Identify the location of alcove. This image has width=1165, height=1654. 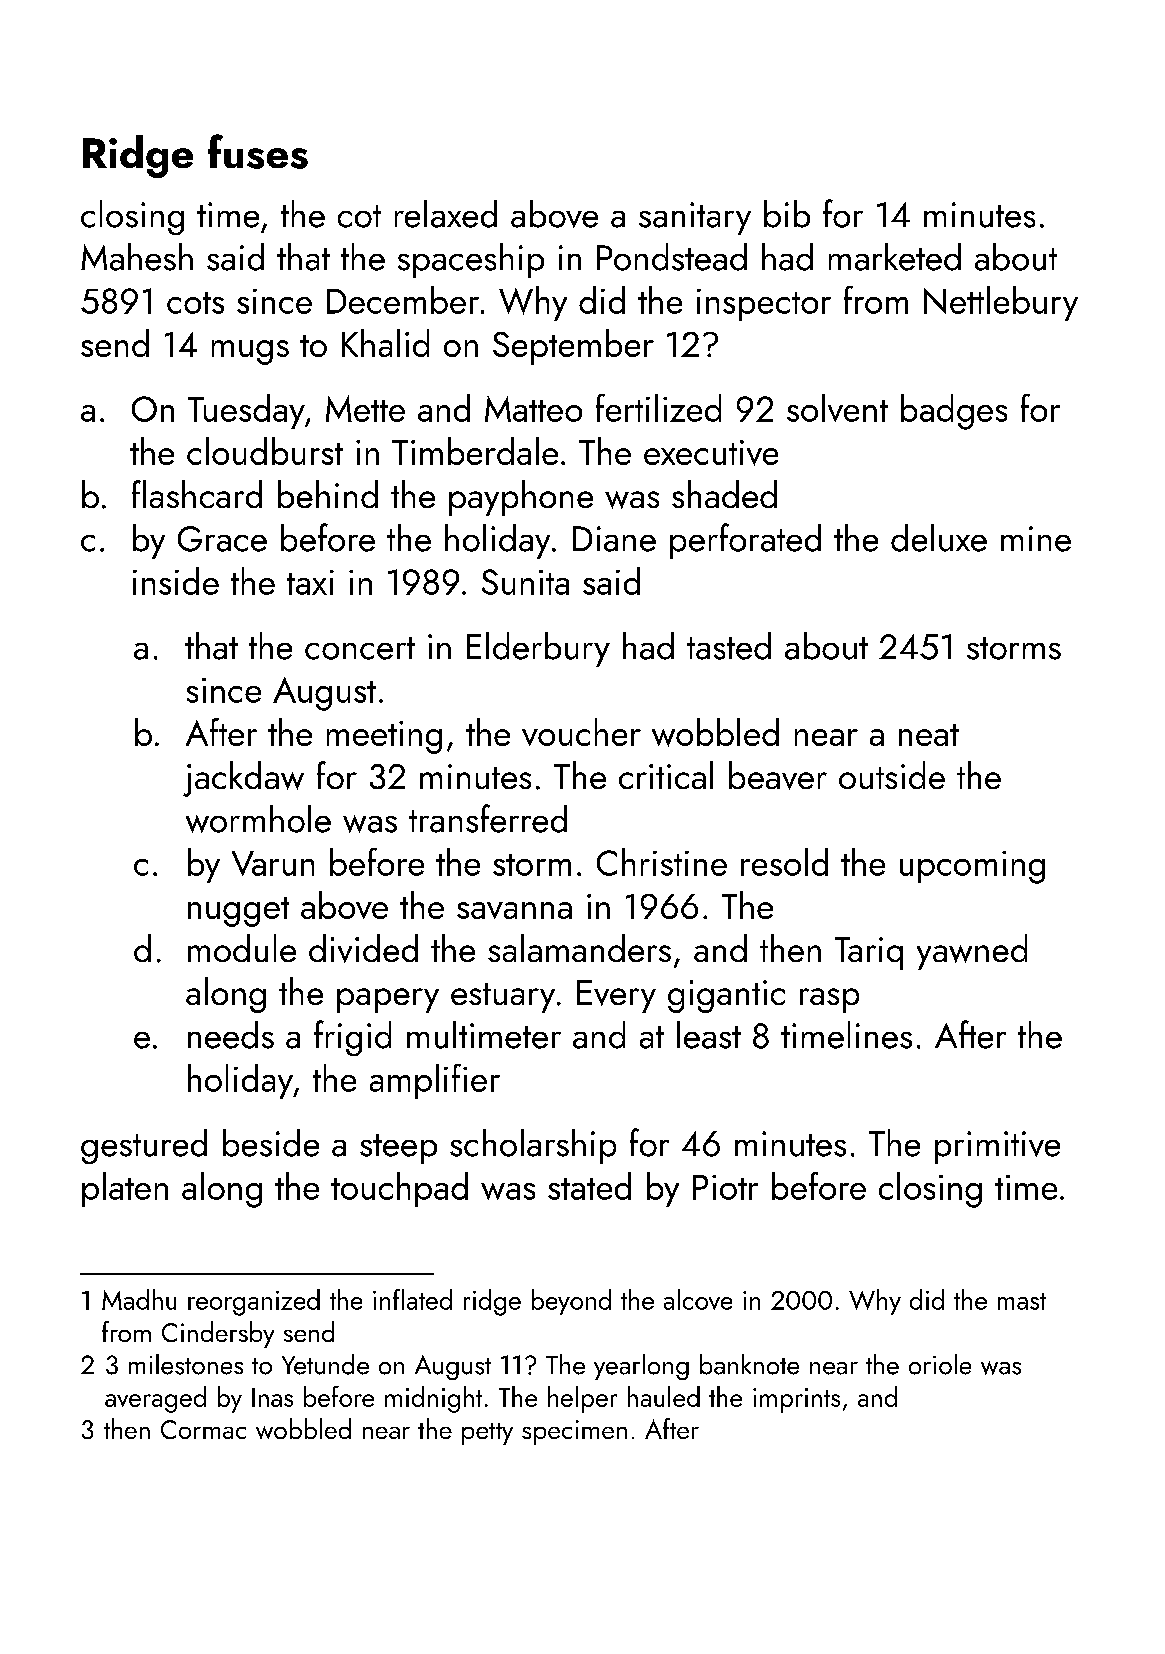
(698, 1299).
